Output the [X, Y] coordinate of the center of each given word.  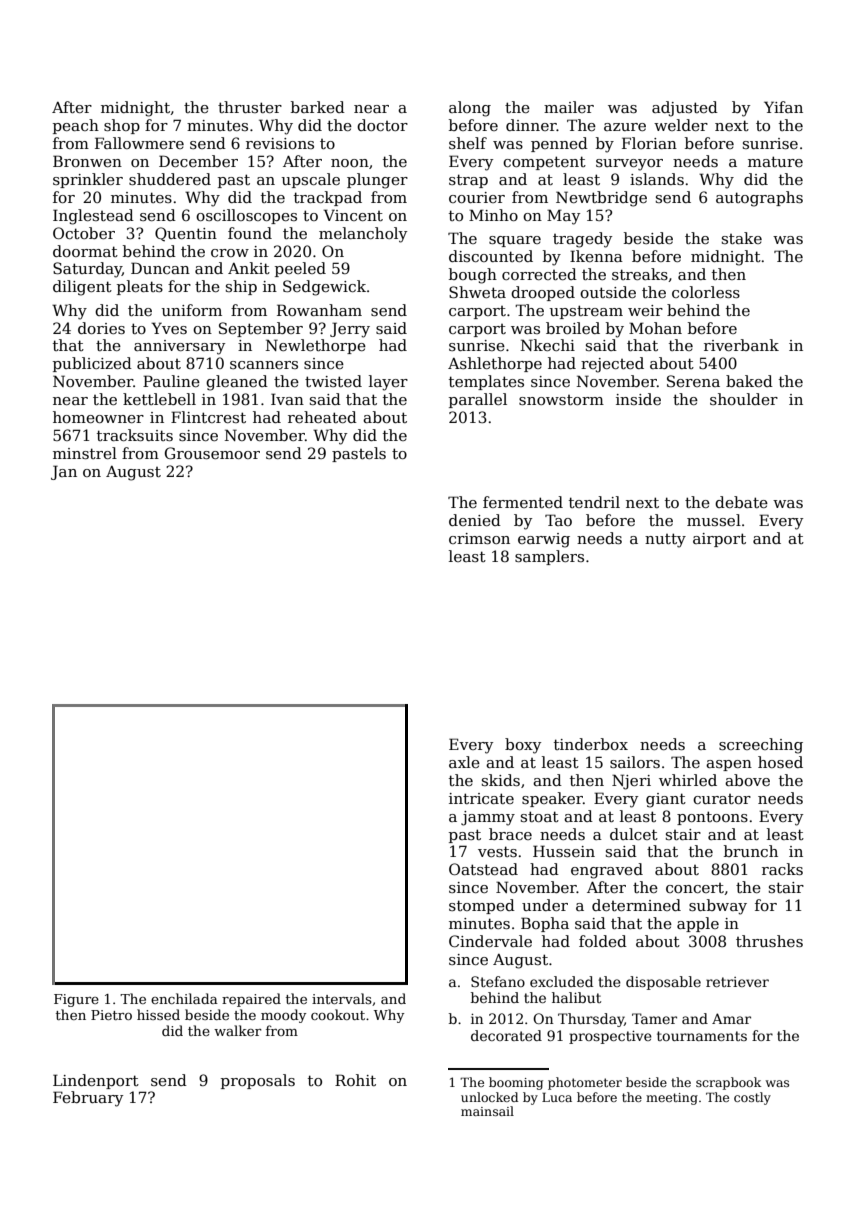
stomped [482, 906]
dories [101, 328]
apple [698, 924]
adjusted [685, 109]
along [470, 109]
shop [122, 126]
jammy [488, 818]
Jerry [350, 330]
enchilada [184, 998]
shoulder [744, 399]
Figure [76, 1000]
